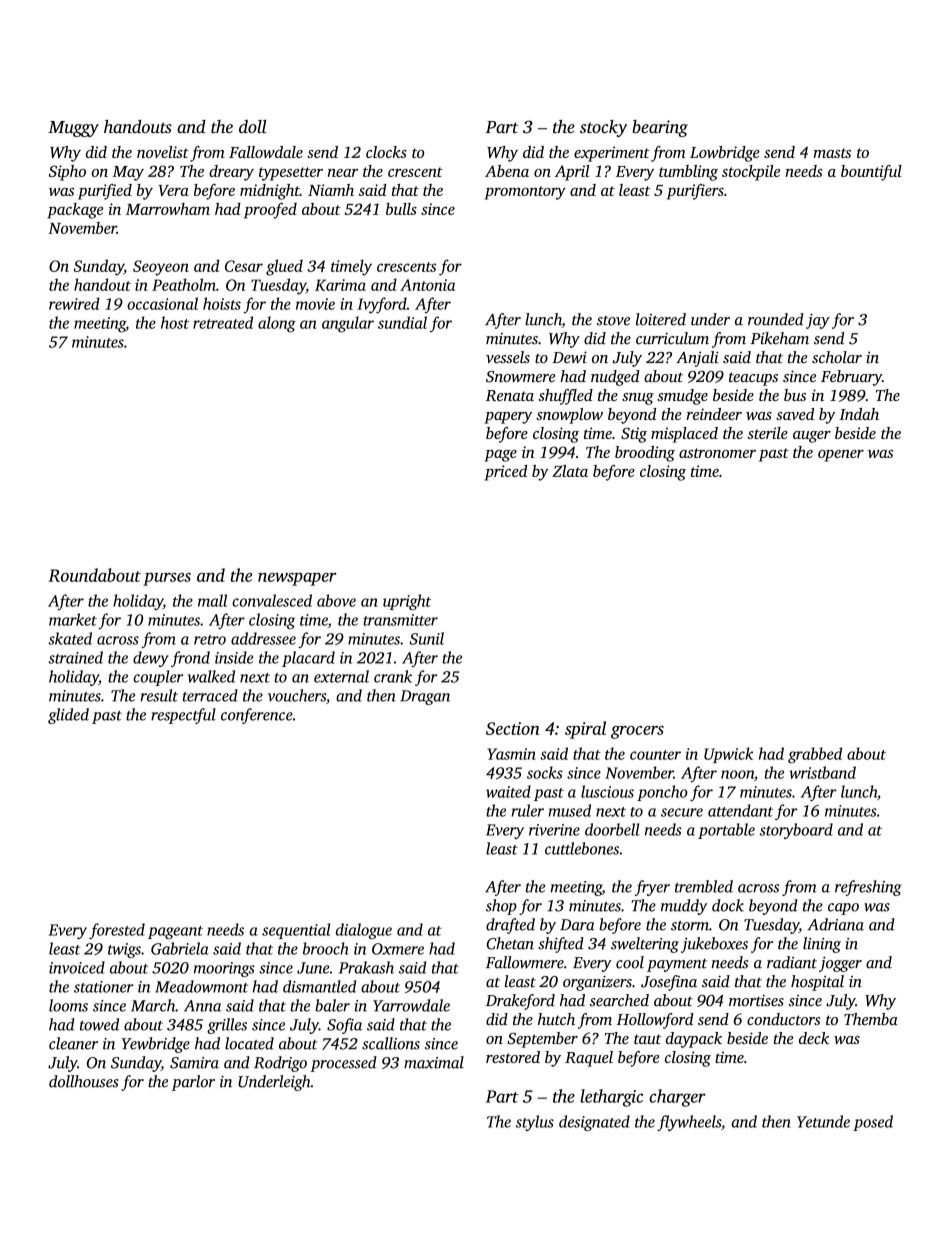 The image size is (952, 1233). What do you see at coordinates (695, 192) in the screenshot?
I see `purifiers` at bounding box center [695, 192].
